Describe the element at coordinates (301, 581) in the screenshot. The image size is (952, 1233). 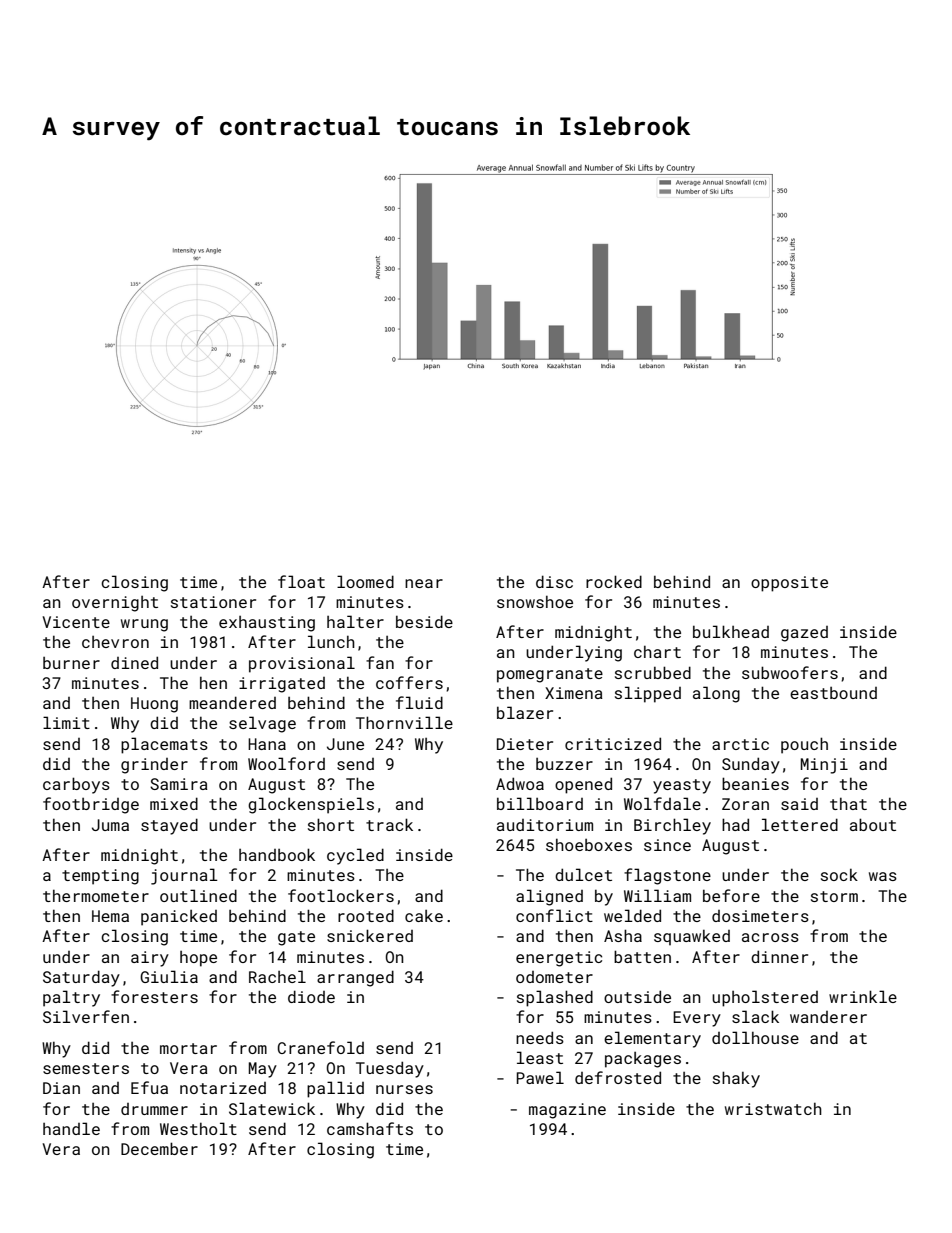
I see `float` at that location.
